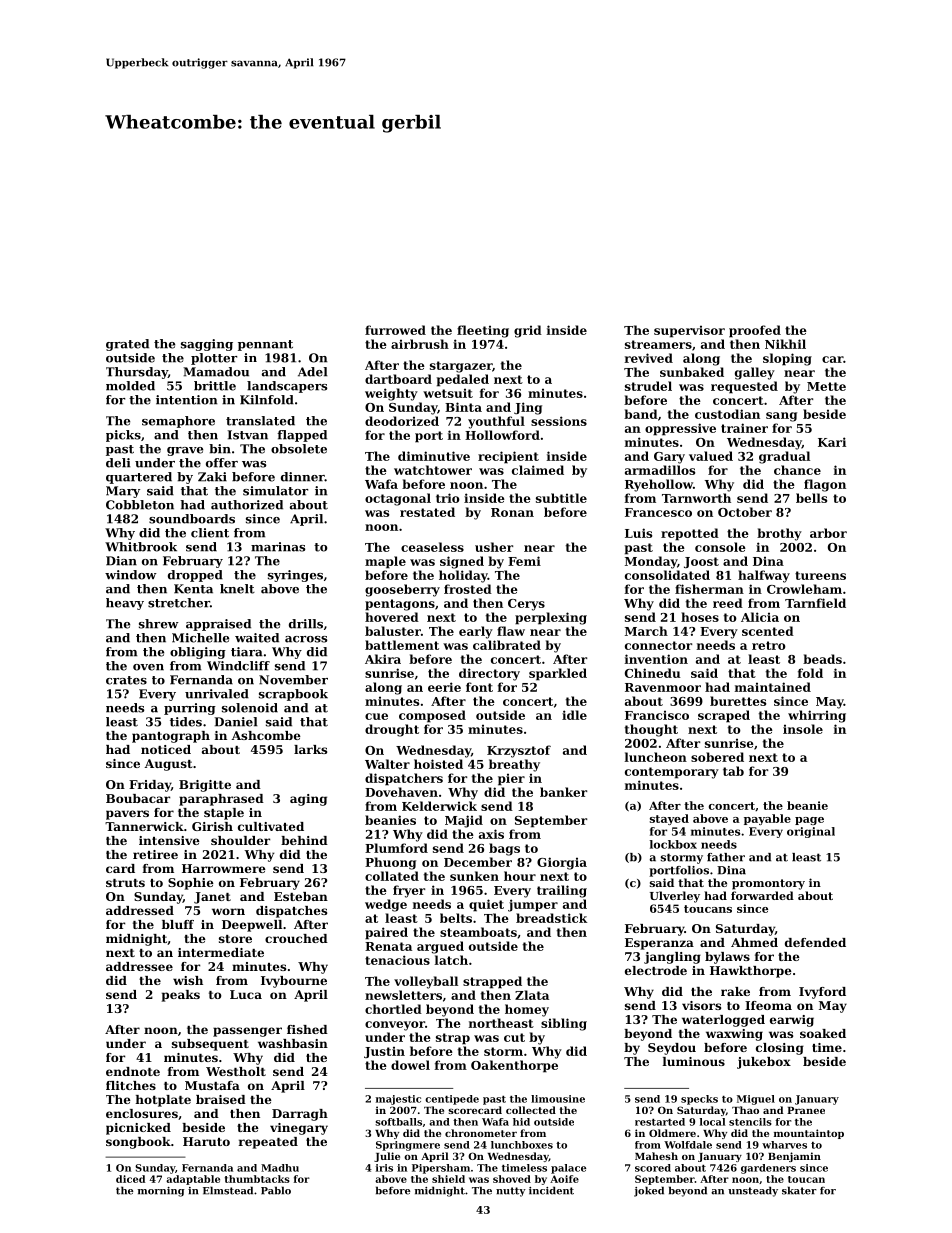 Image resolution: width=952 pixels, height=1233 pixels. Describe the element at coordinates (672, 1049) in the document. I see `Seydou` at that location.
